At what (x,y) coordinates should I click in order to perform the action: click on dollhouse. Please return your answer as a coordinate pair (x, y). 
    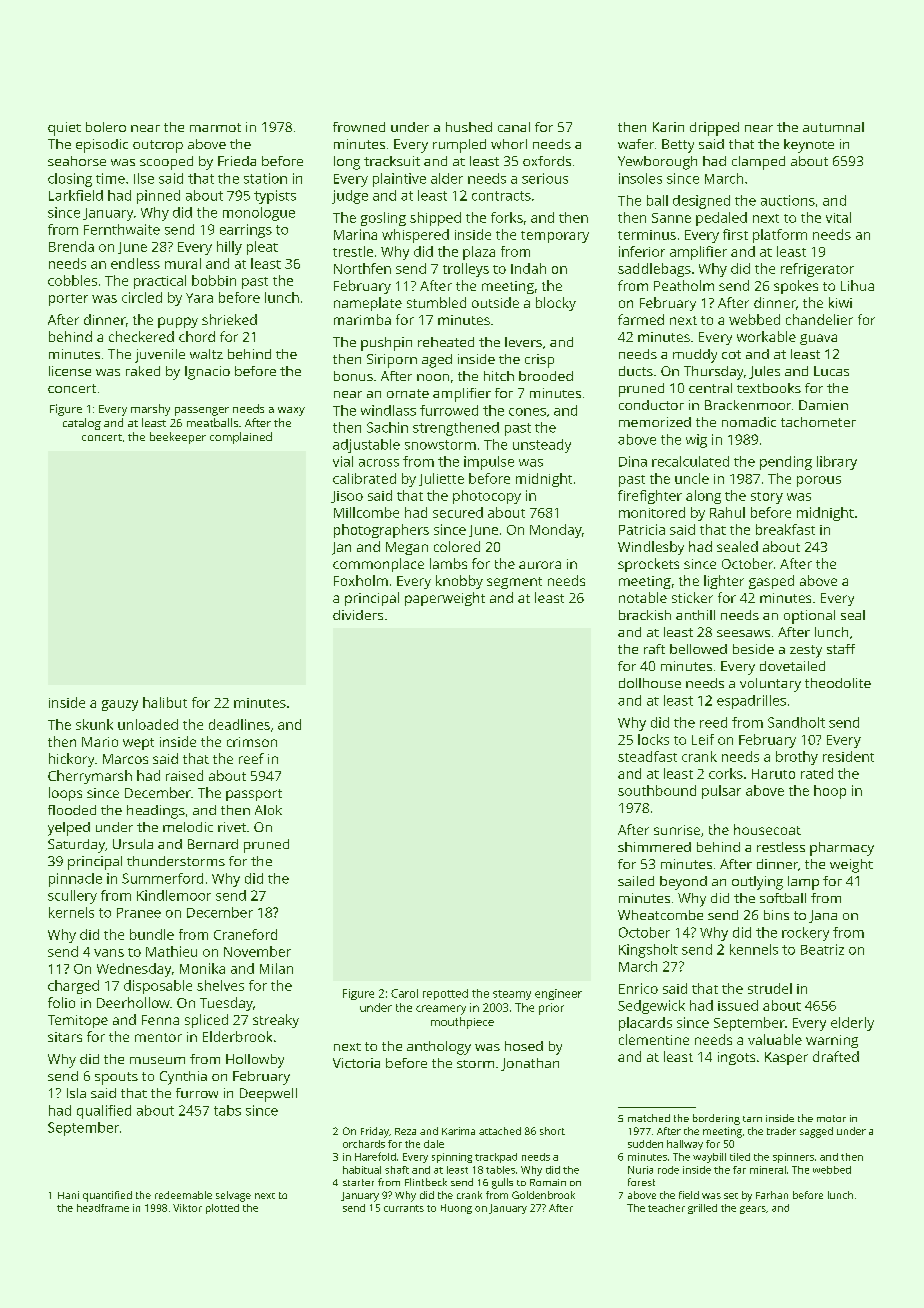
    Looking at the image, I should click on (650, 683).
